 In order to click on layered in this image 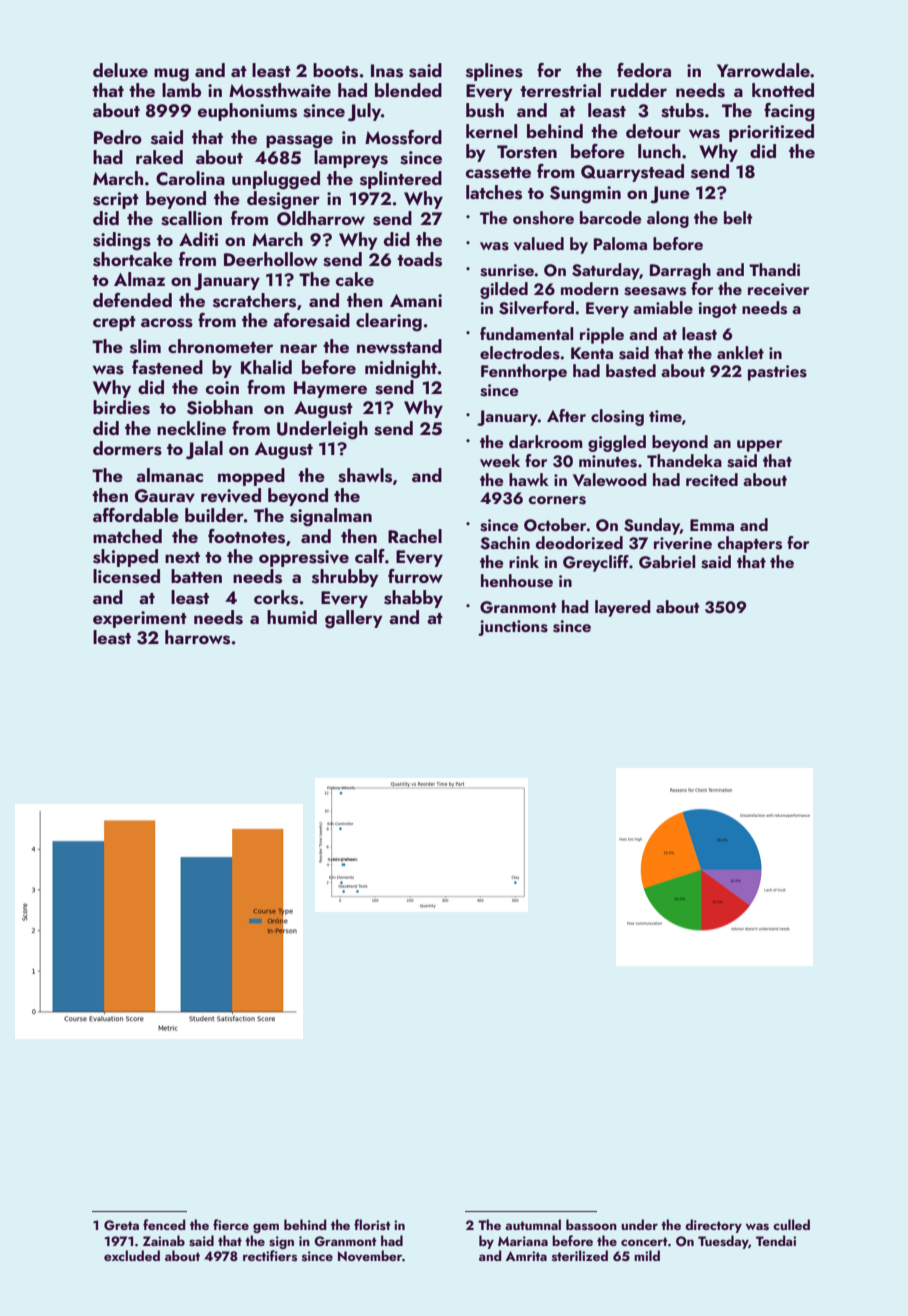, I will do `click(623, 608)`.
